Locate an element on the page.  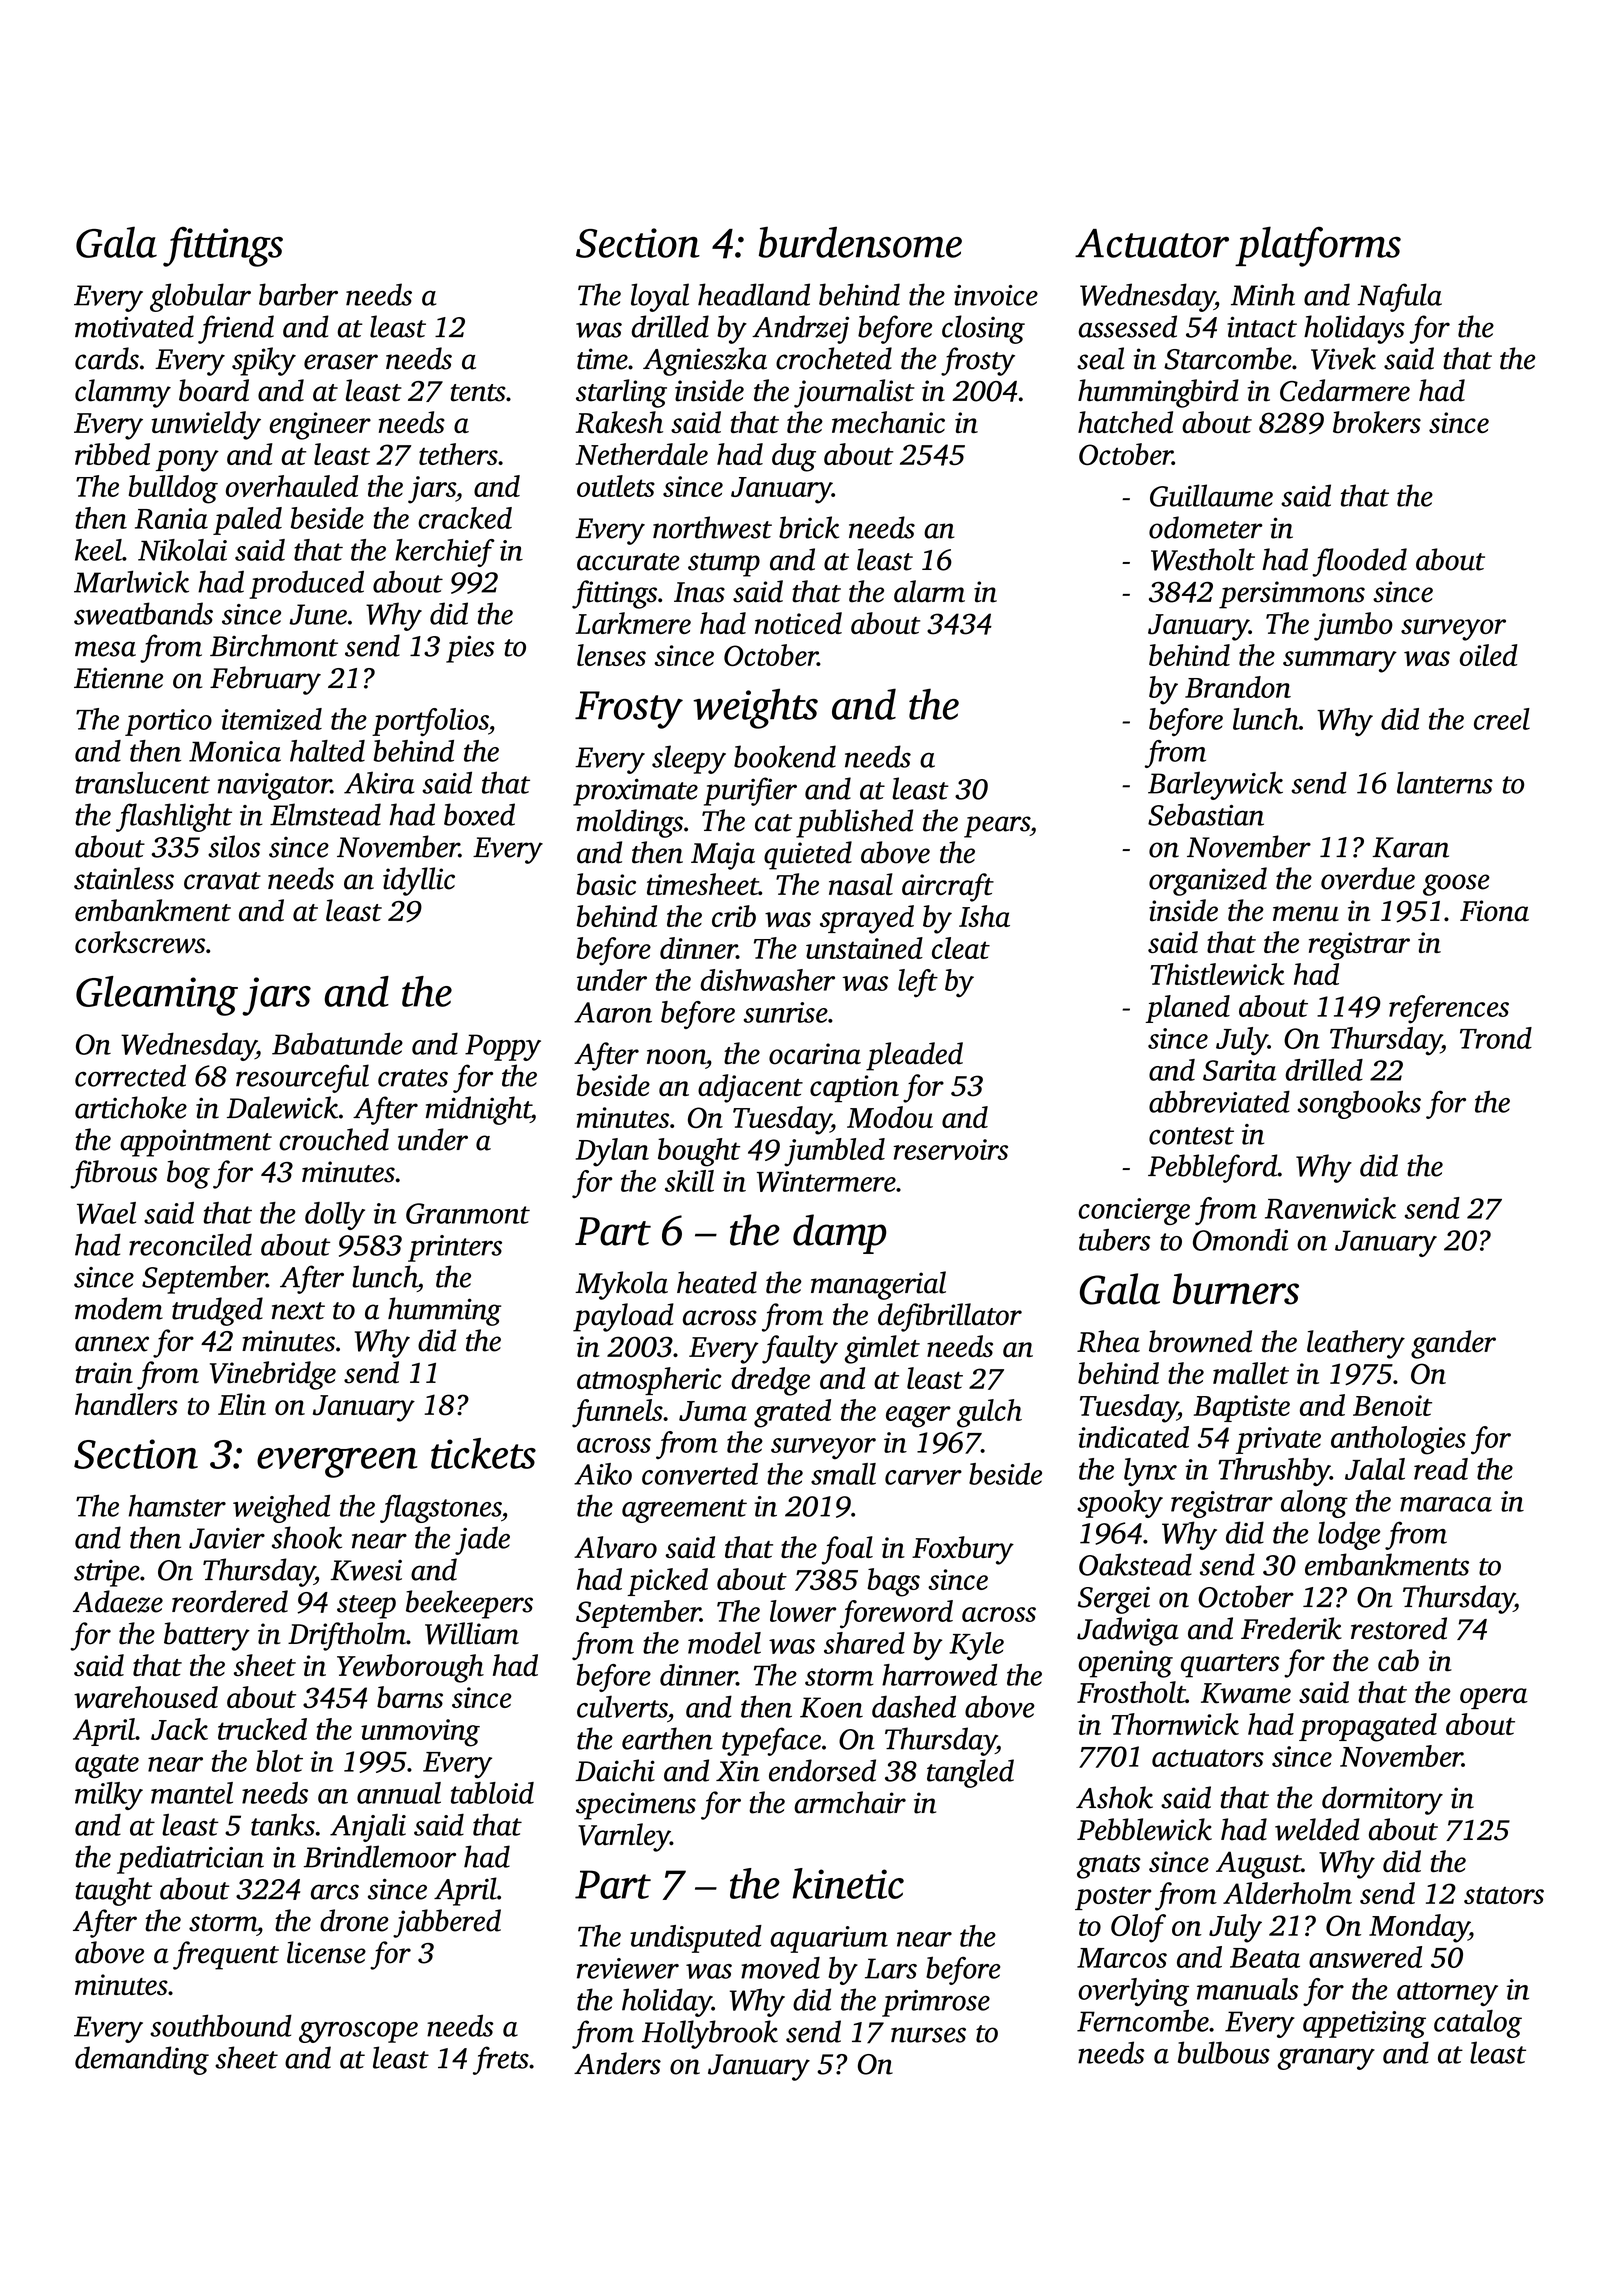
planed is located at coordinates (1188, 1009).
